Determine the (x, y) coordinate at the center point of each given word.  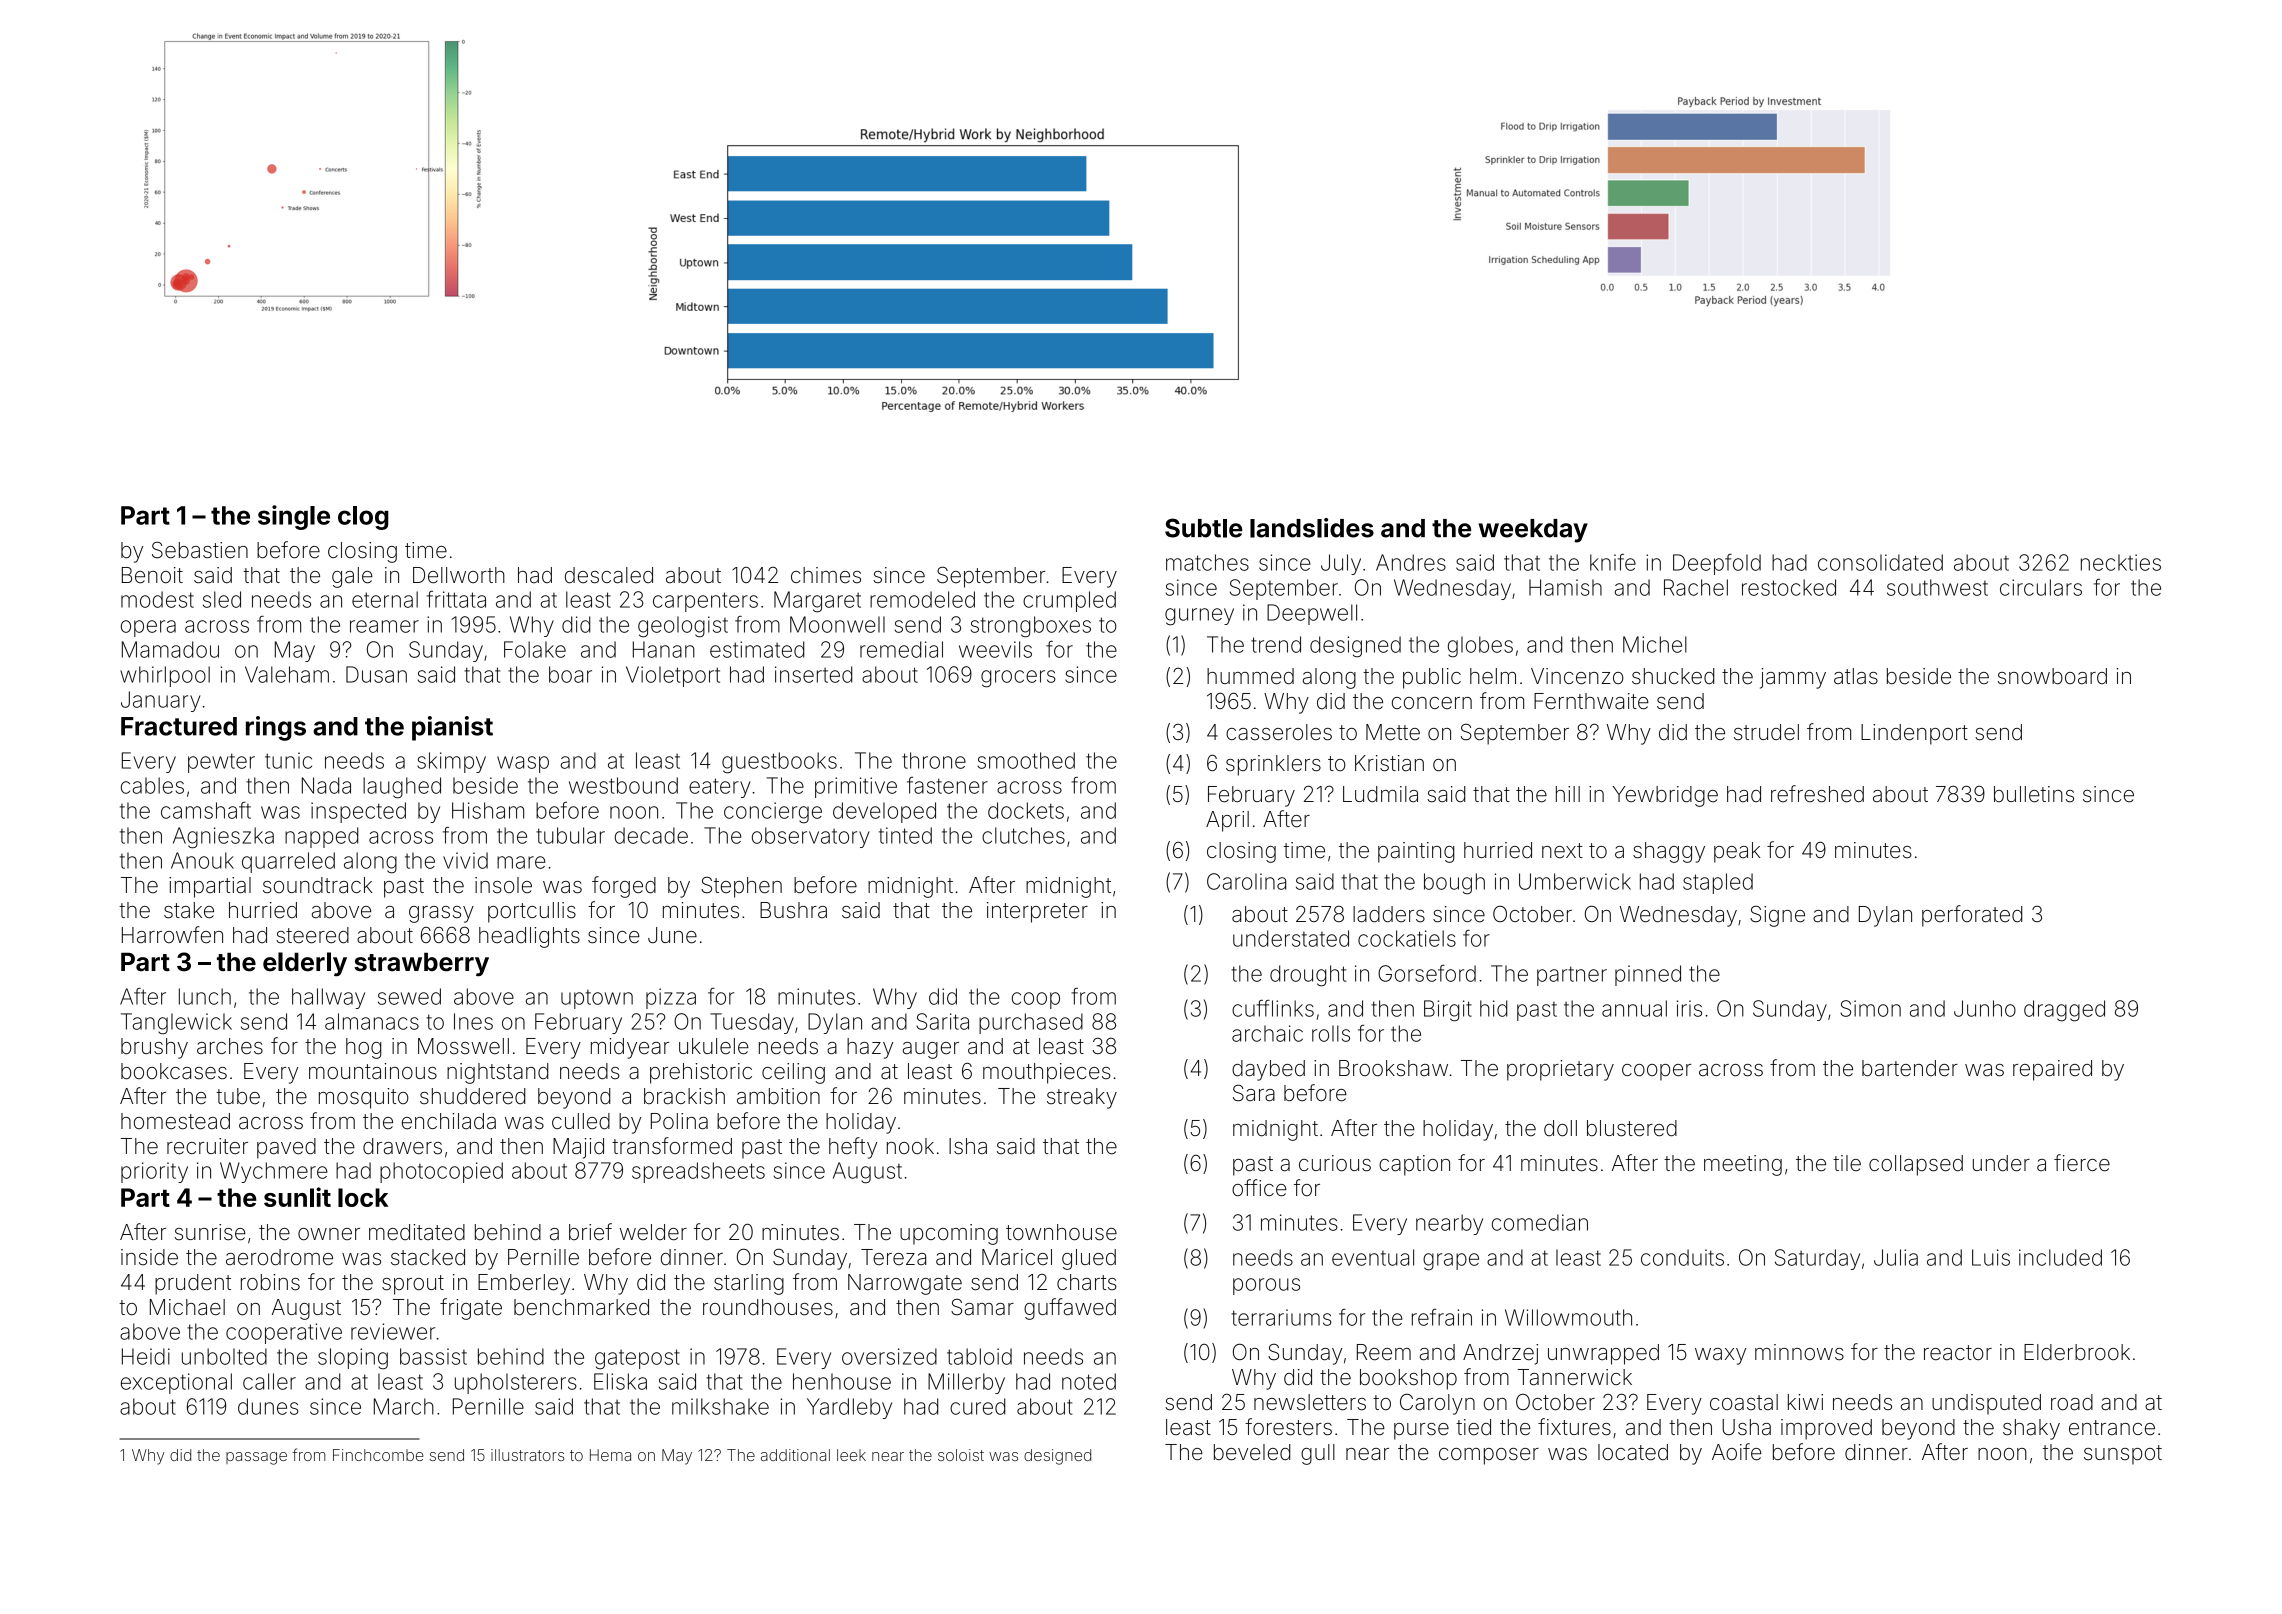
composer (1489, 1456)
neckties (2121, 562)
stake (189, 910)
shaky (2031, 1429)
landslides (1312, 528)
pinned (1648, 975)
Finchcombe (378, 1455)
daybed (1268, 1070)
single (294, 517)
